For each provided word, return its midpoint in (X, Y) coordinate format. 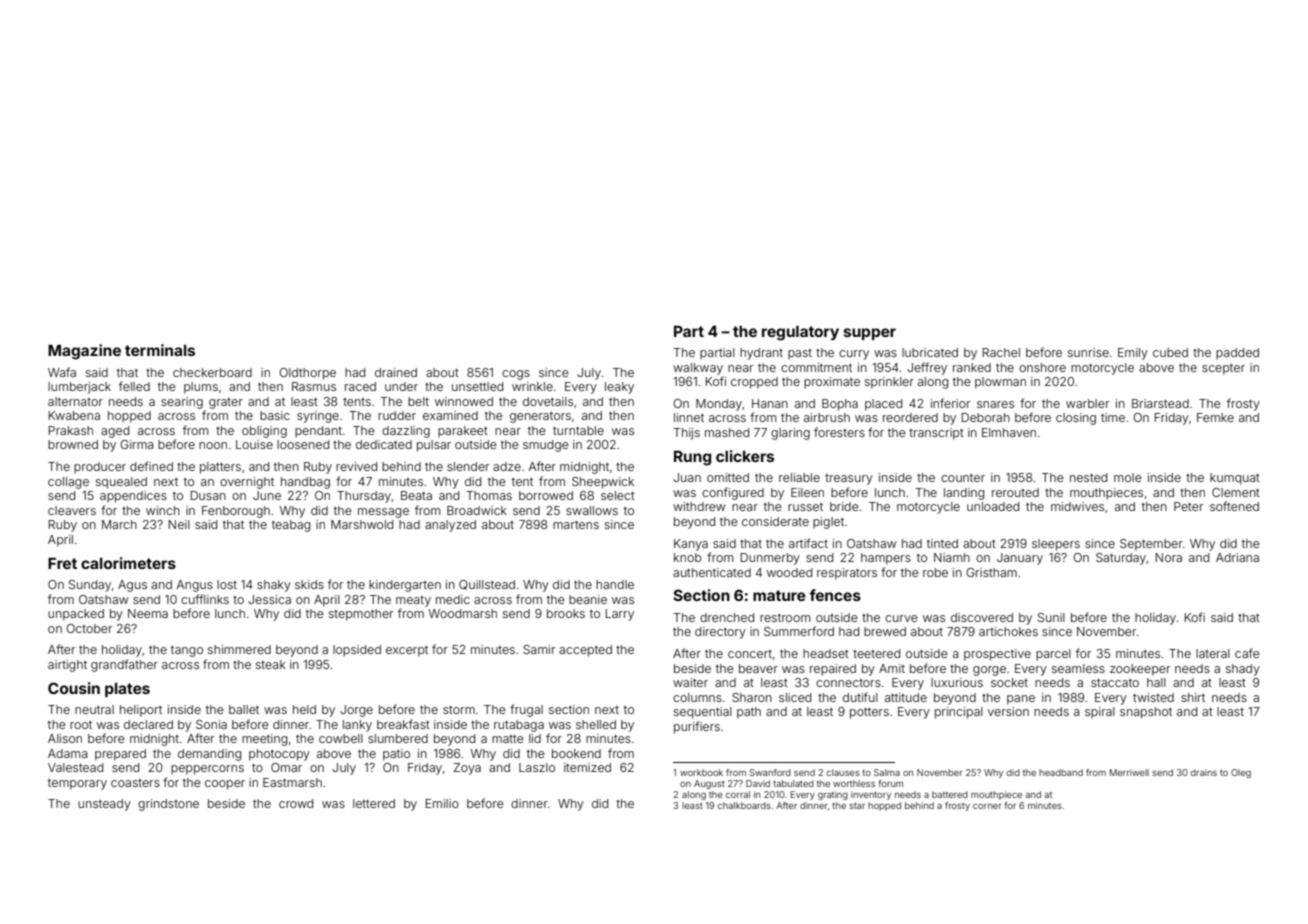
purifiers (697, 727)
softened (1234, 506)
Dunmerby (770, 559)
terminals (160, 350)
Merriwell (1129, 772)
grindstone (168, 805)
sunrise (1088, 352)
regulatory (800, 333)
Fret (62, 563)
